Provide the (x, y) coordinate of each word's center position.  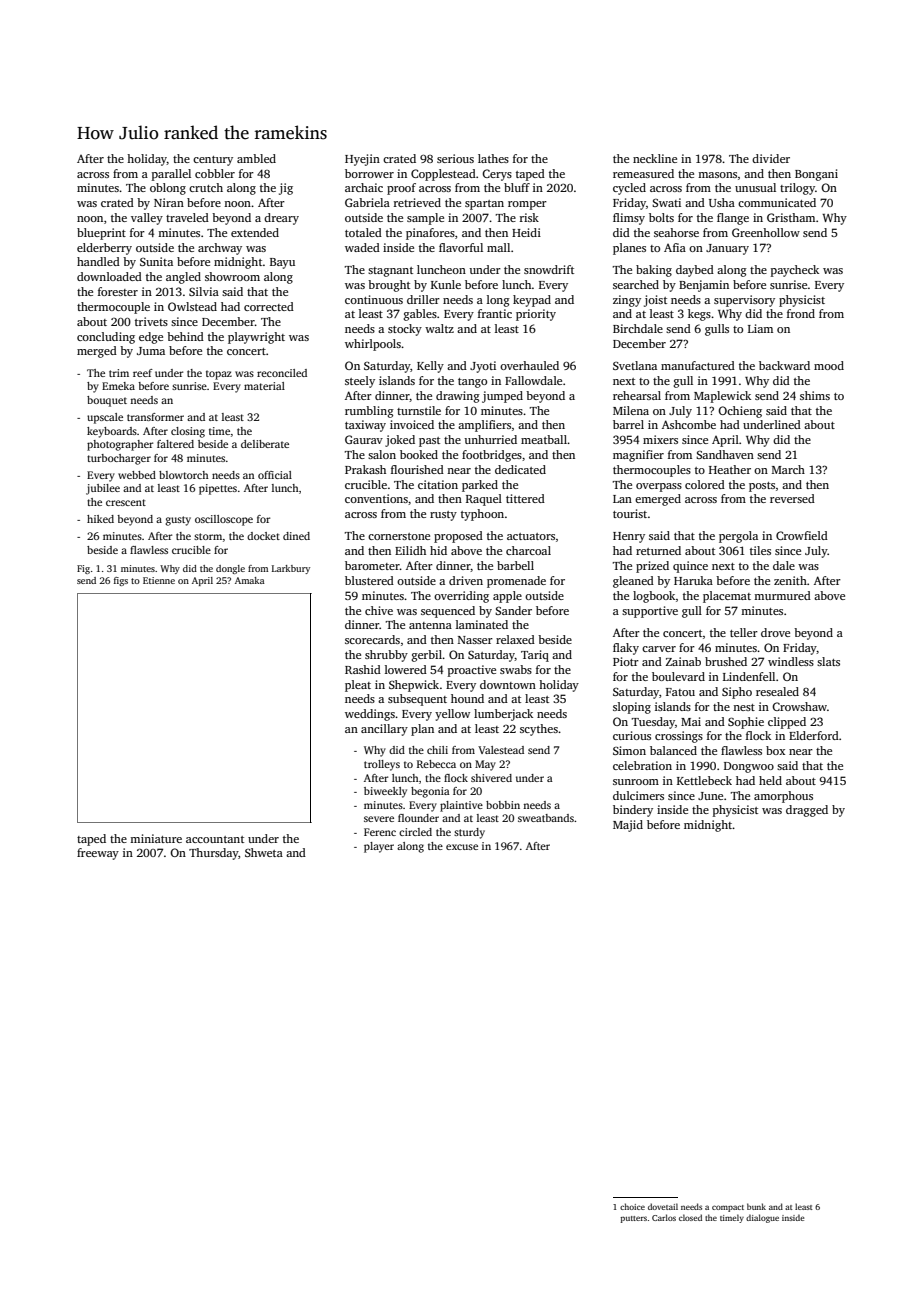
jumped (502, 397)
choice (632, 1206)
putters (633, 1219)
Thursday (213, 854)
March (788, 469)
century (213, 161)
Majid (628, 826)
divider (771, 158)
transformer (155, 417)
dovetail (663, 1206)
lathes (493, 158)
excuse (462, 847)
